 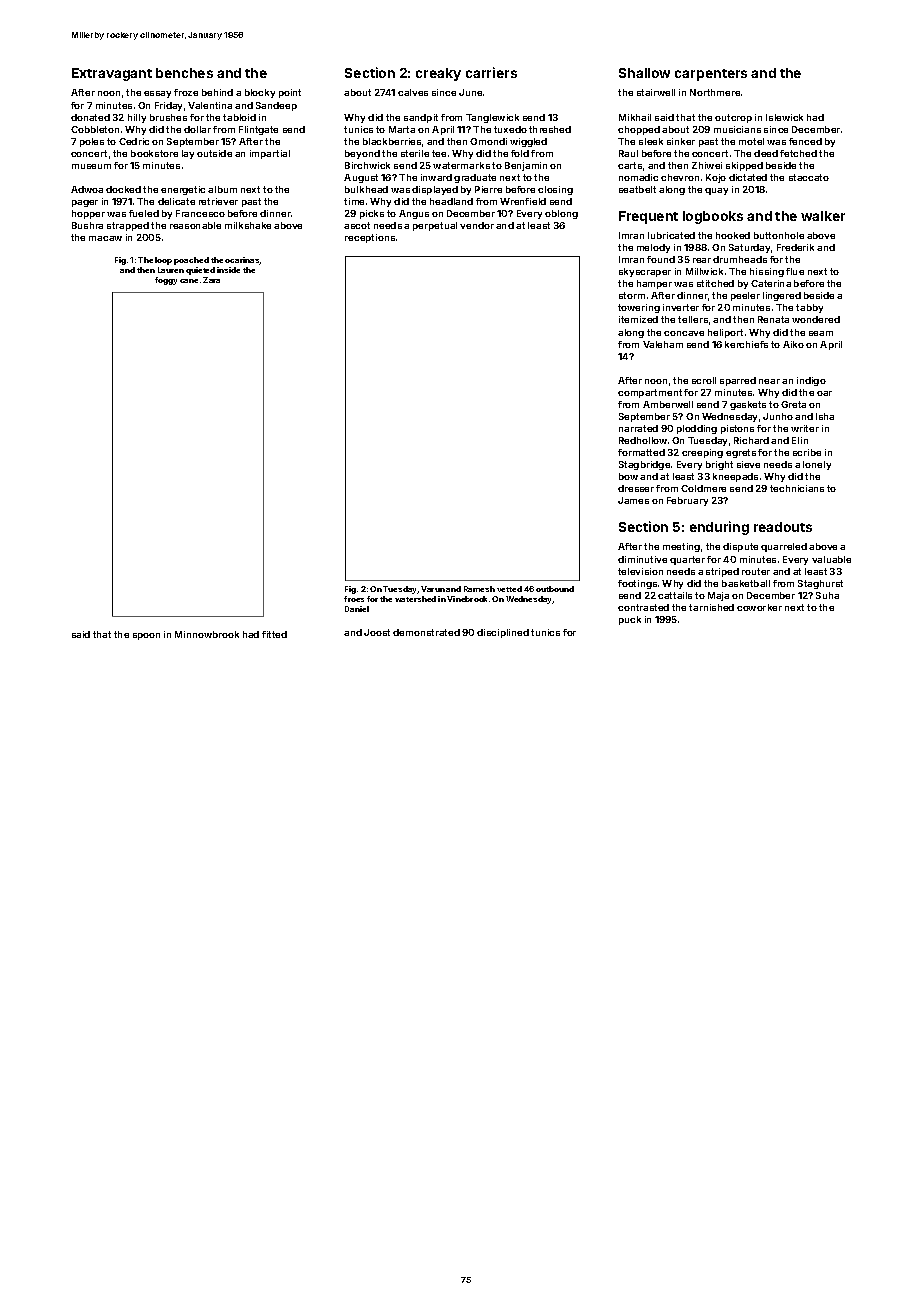 I want to click on spoon, so click(x=146, y=636).
